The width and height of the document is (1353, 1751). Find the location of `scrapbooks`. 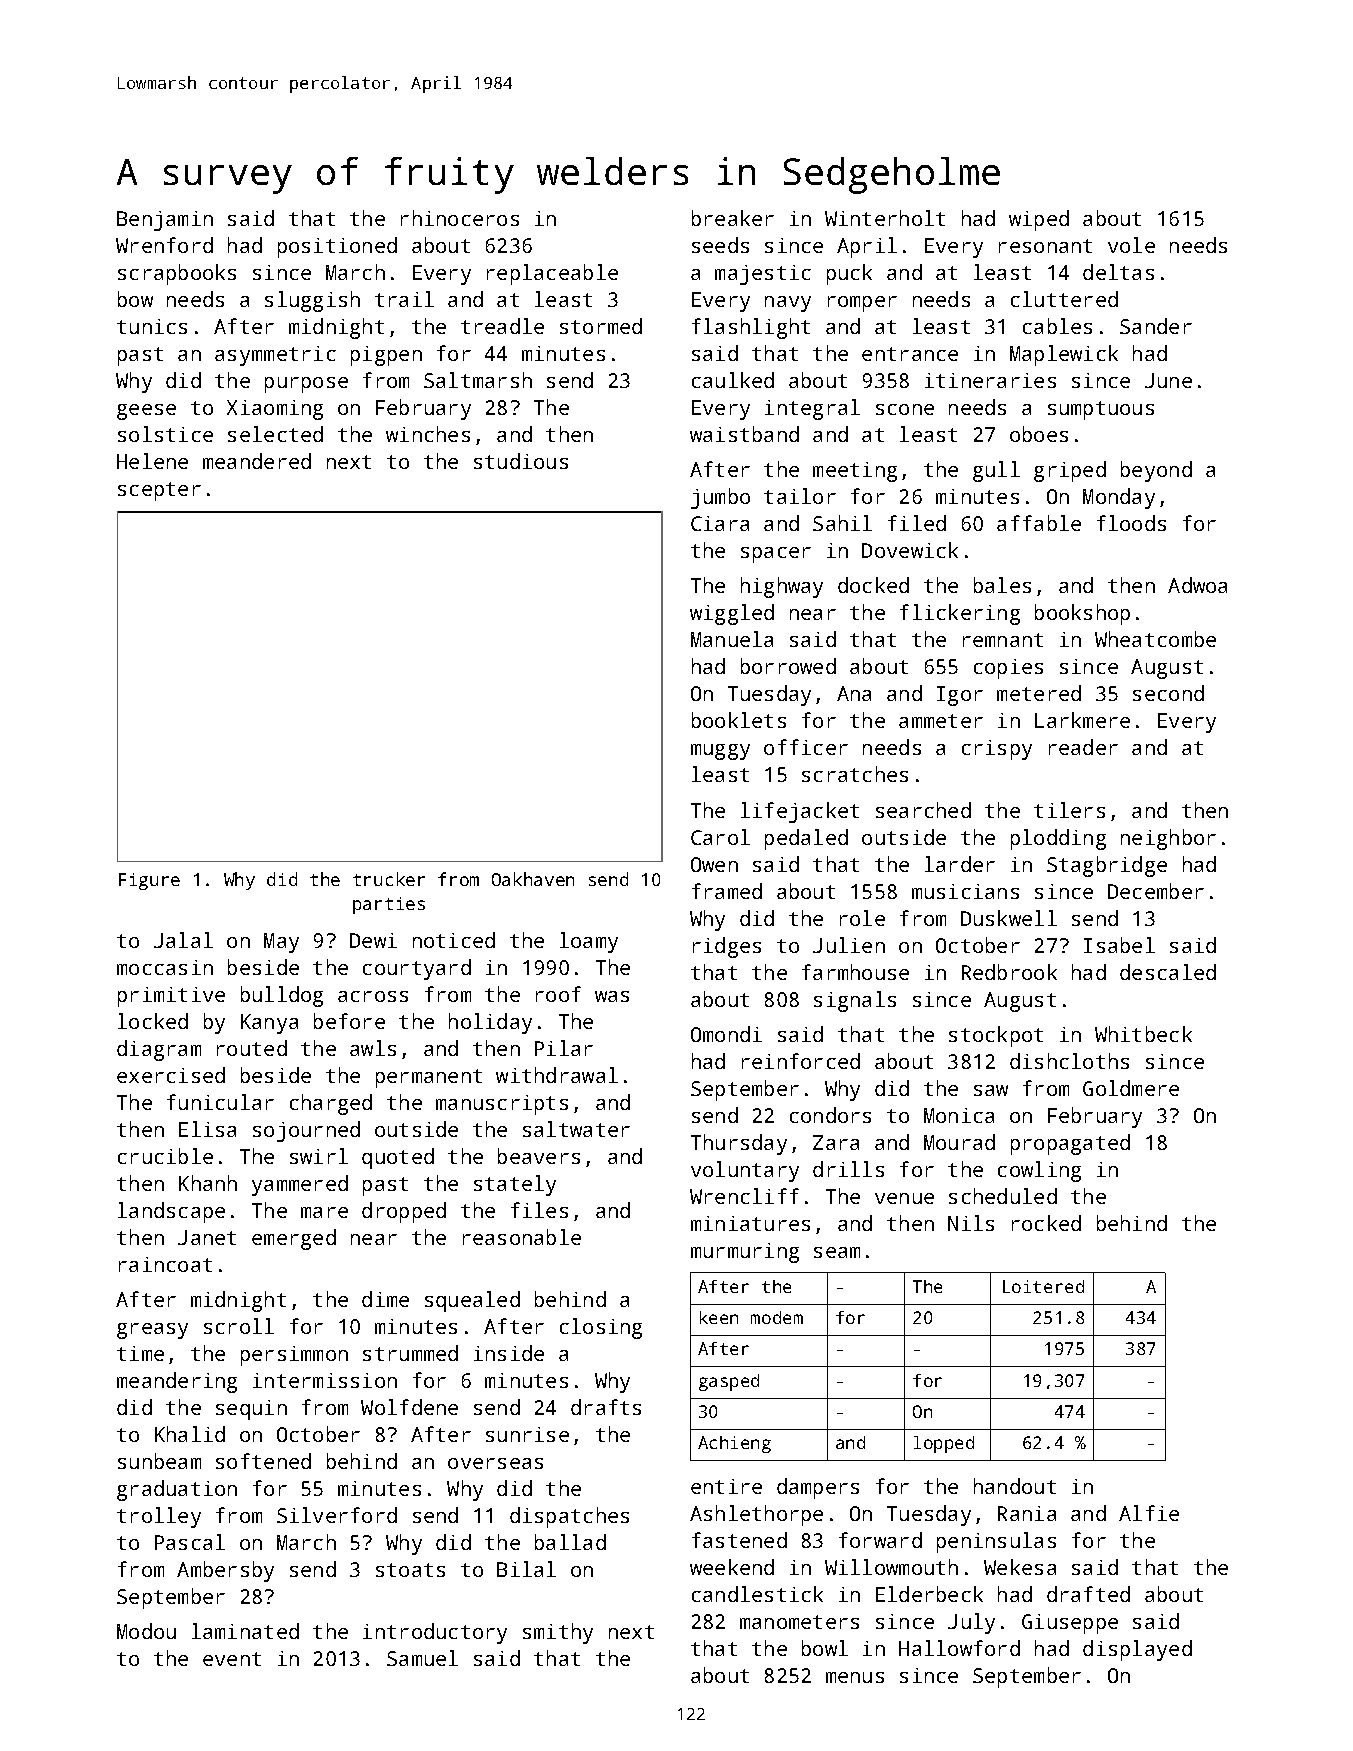

scrapbooks is located at coordinates (177, 274).
